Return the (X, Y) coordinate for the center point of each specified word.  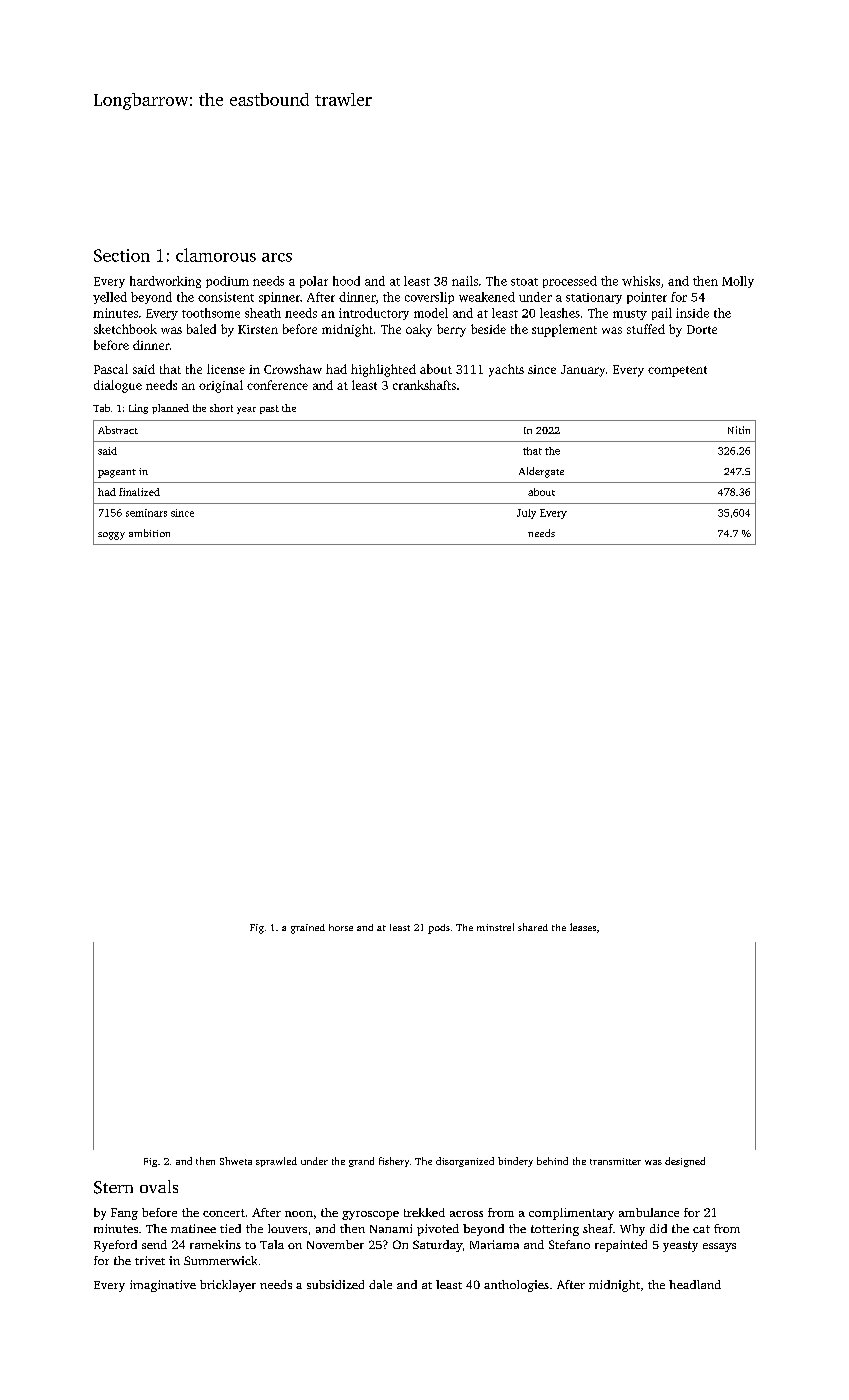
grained (308, 929)
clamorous (216, 255)
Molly (738, 282)
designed (685, 1162)
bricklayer (228, 1286)
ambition (149, 533)
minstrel (495, 927)
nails (465, 281)
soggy (111, 536)
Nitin (739, 430)
